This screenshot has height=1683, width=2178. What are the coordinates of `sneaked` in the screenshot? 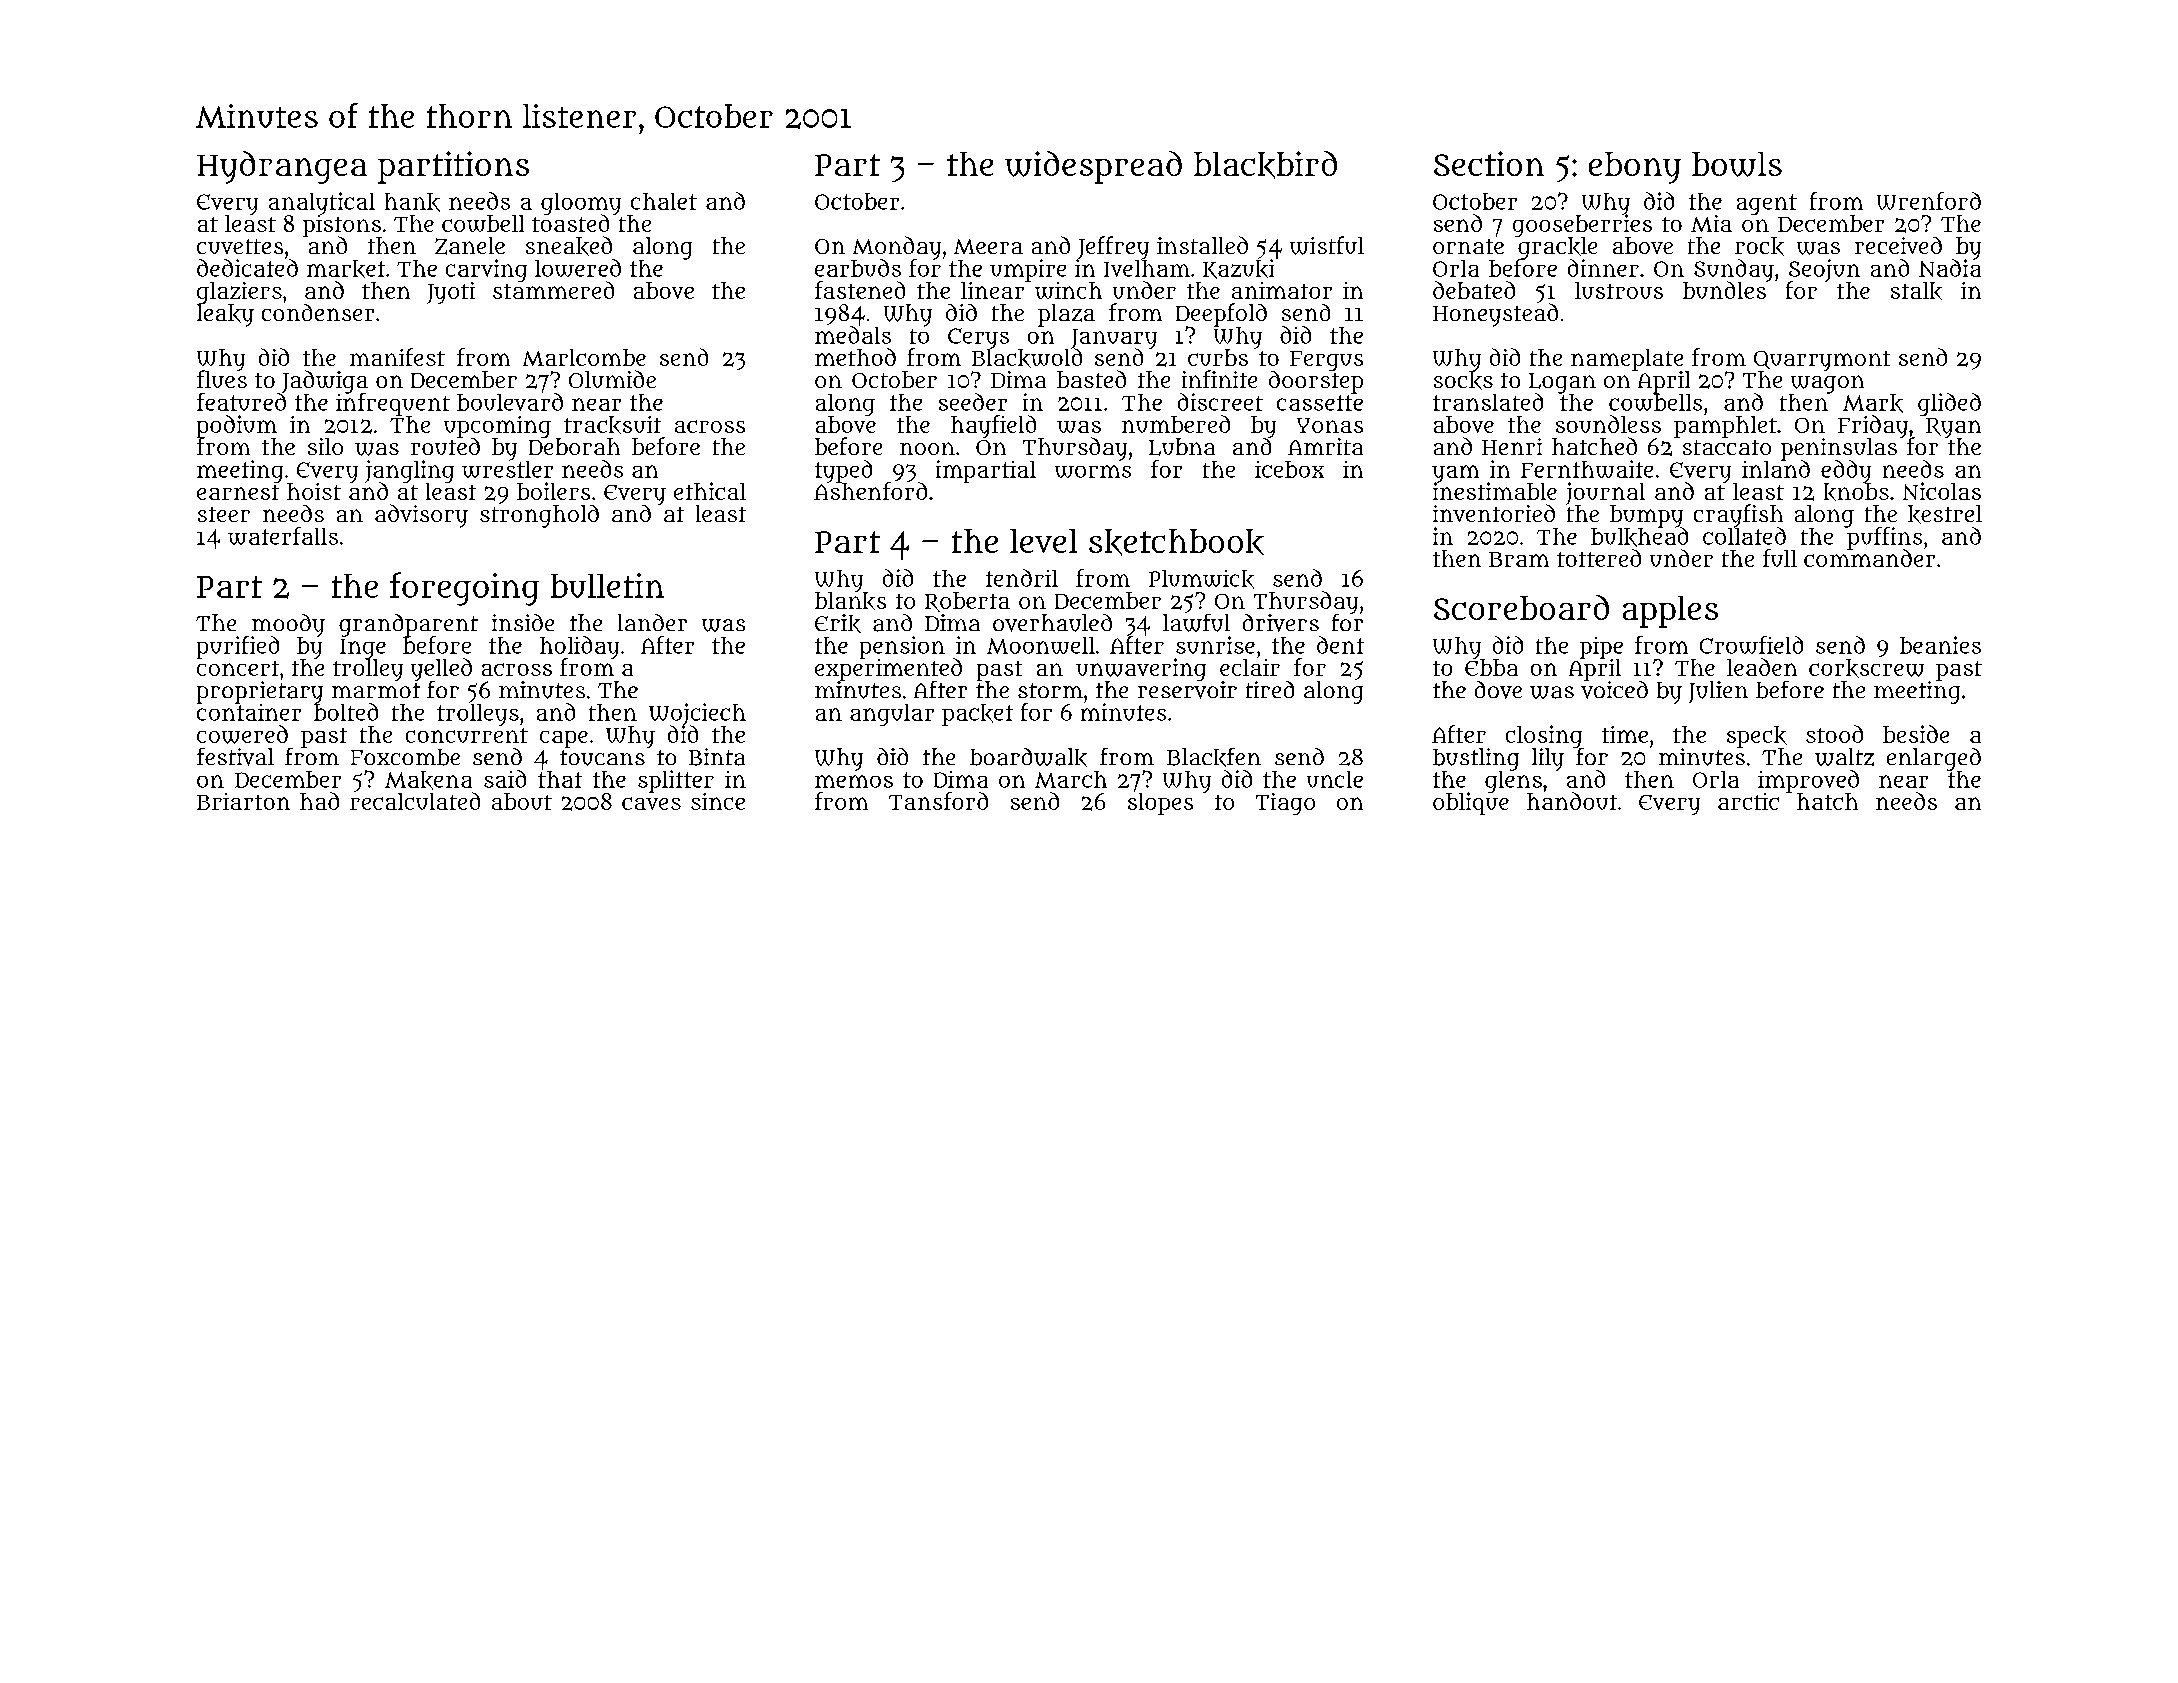 It's located at (569, 246).
